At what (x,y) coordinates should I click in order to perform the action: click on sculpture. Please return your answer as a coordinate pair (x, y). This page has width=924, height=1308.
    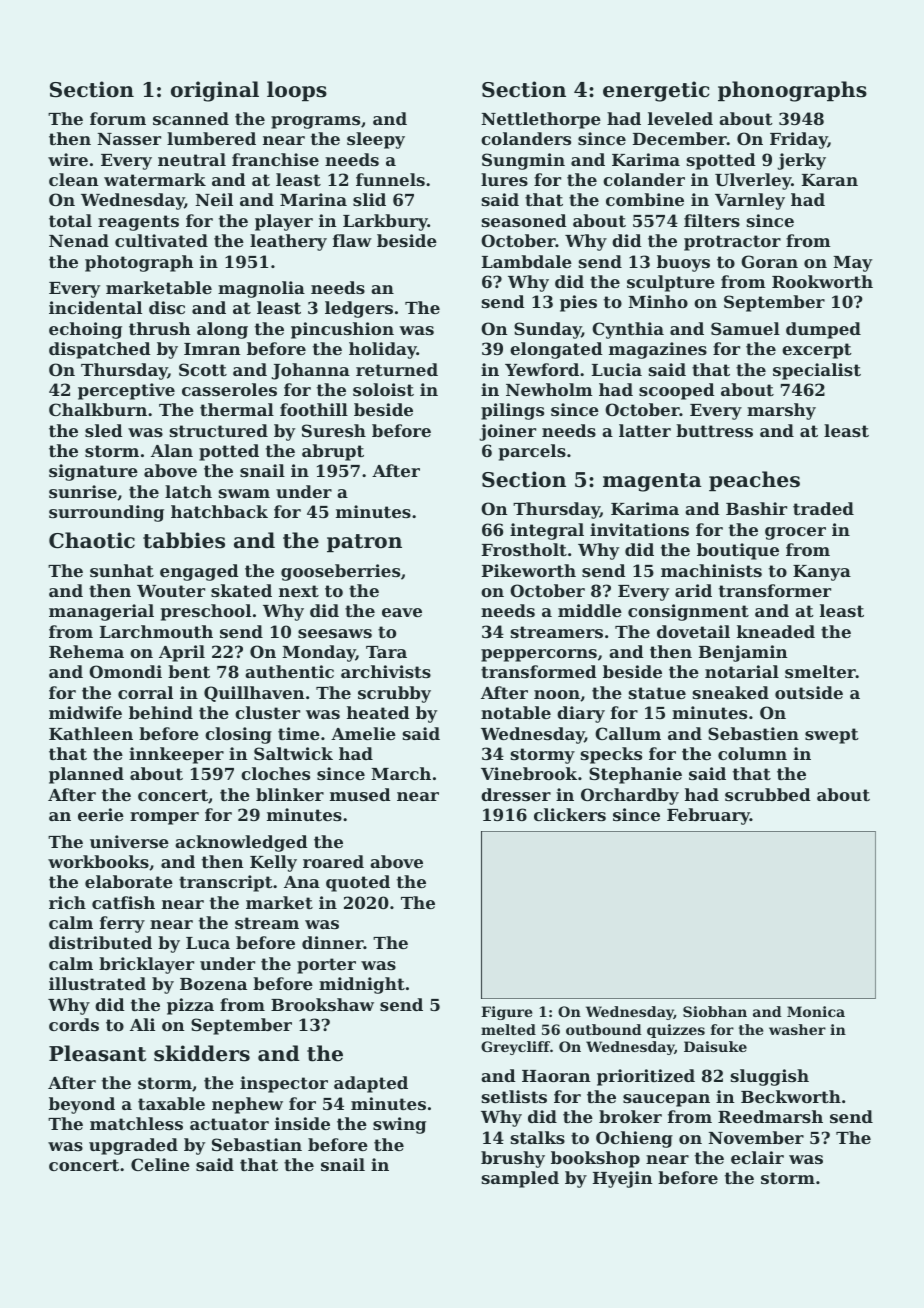
    Looking at the image, I should click on (671, 283).
